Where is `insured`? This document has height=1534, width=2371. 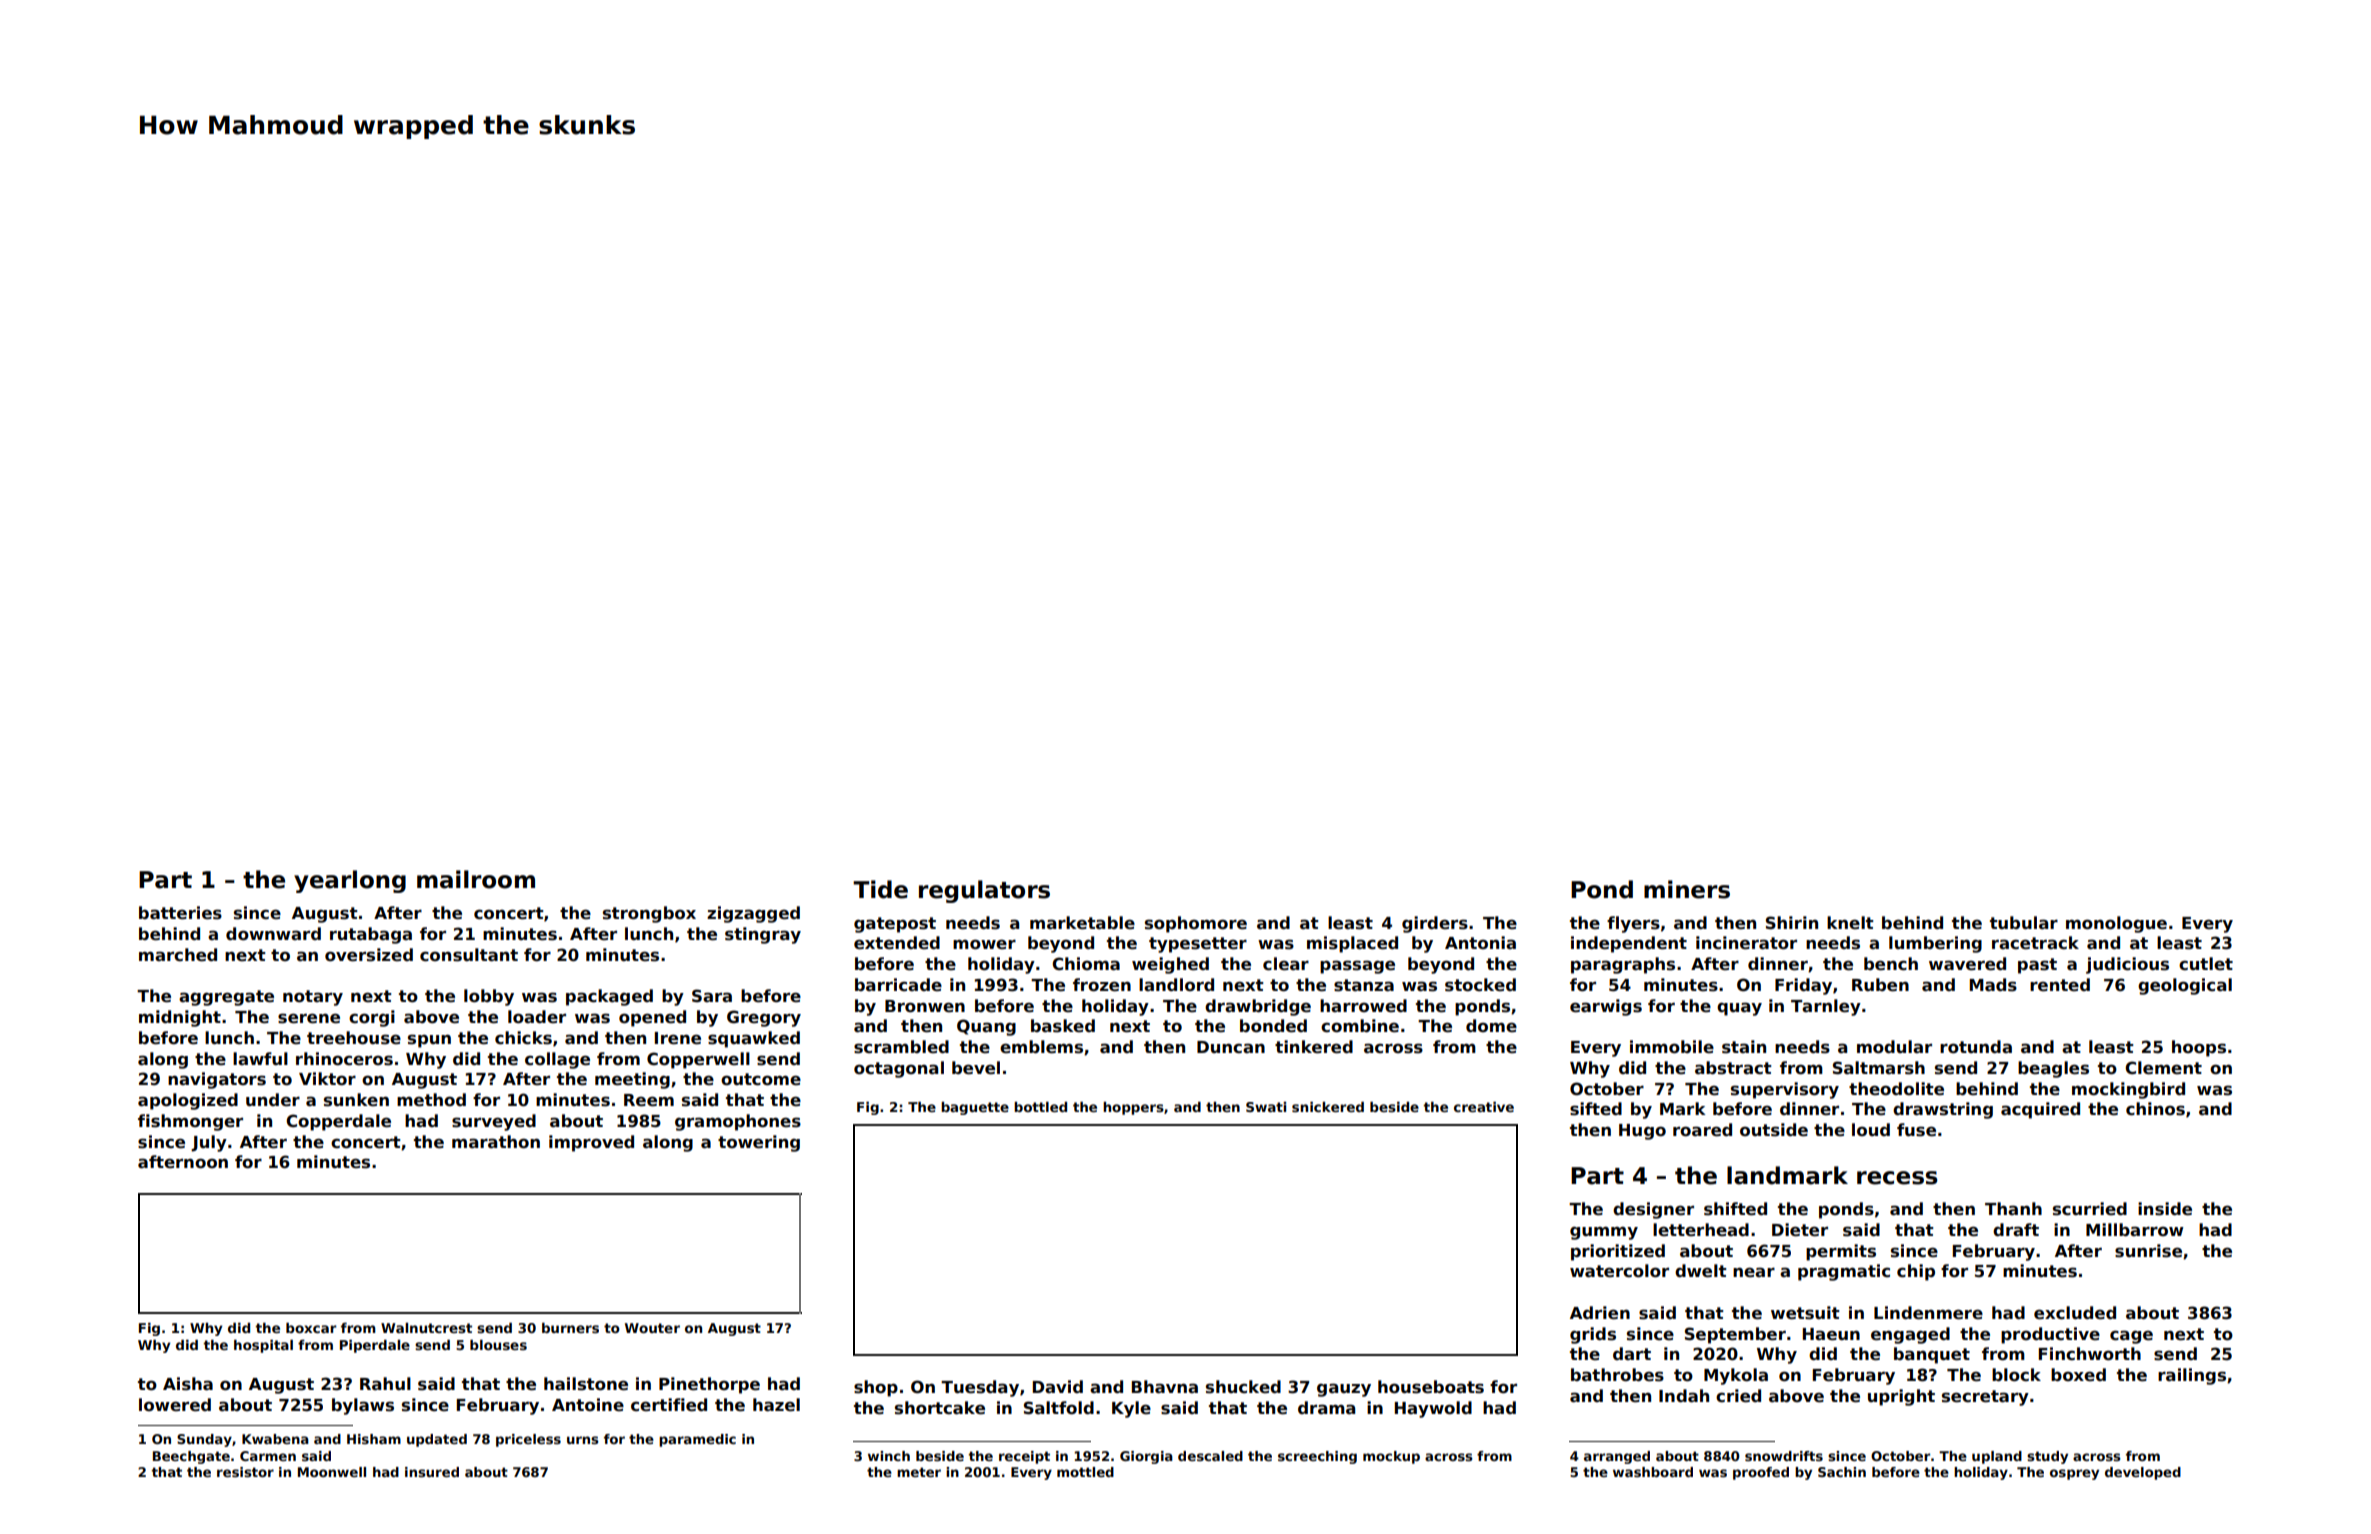
insured is located at coordinates (432, 1472).
